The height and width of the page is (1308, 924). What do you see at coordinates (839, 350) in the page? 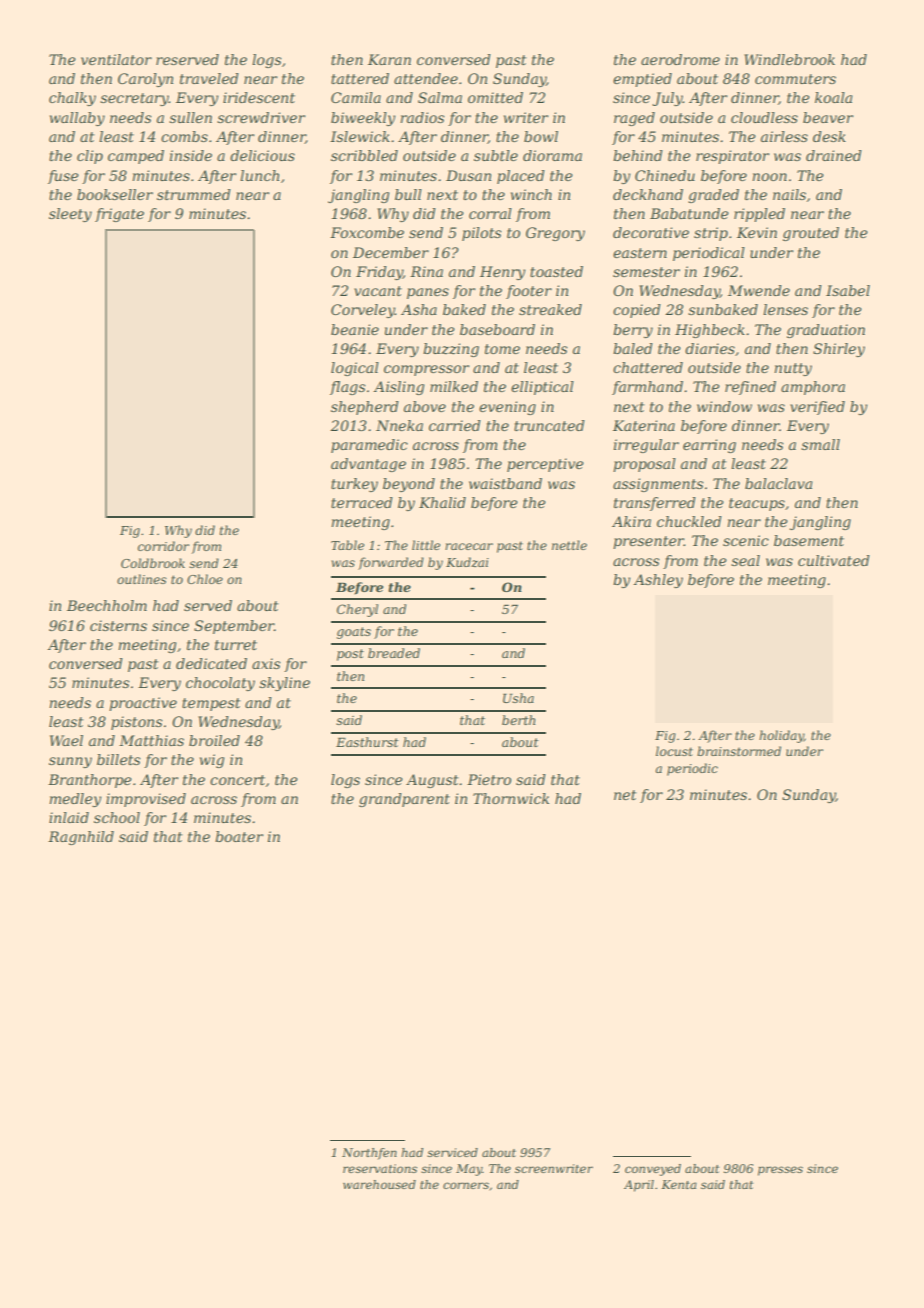
I see `Shirley` at bounding box center [839, 350].
